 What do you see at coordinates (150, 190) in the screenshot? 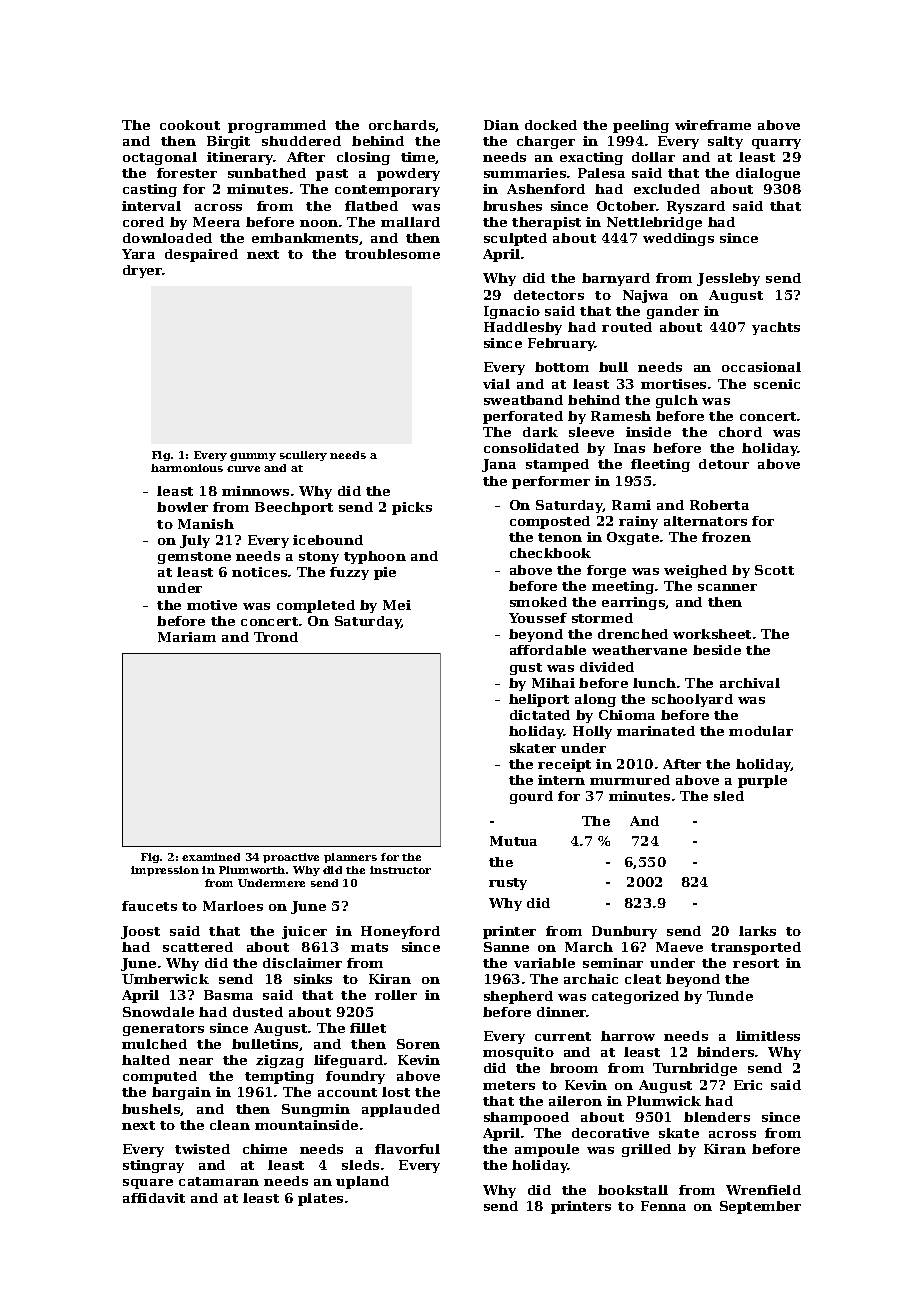
I see `casting` at bounding box center [150, 190].
